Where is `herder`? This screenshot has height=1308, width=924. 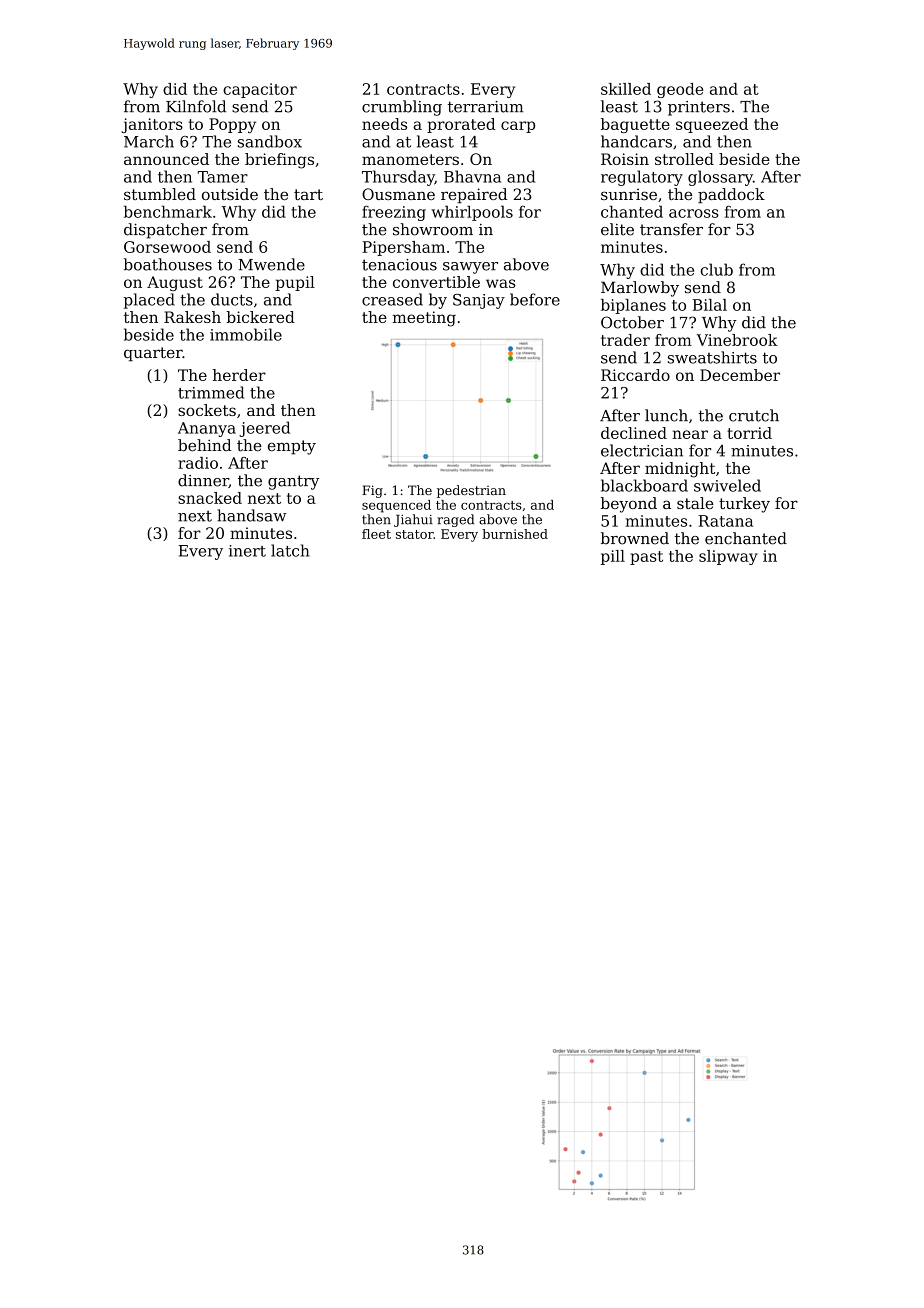
herder is located at coordinates (239, 375).
